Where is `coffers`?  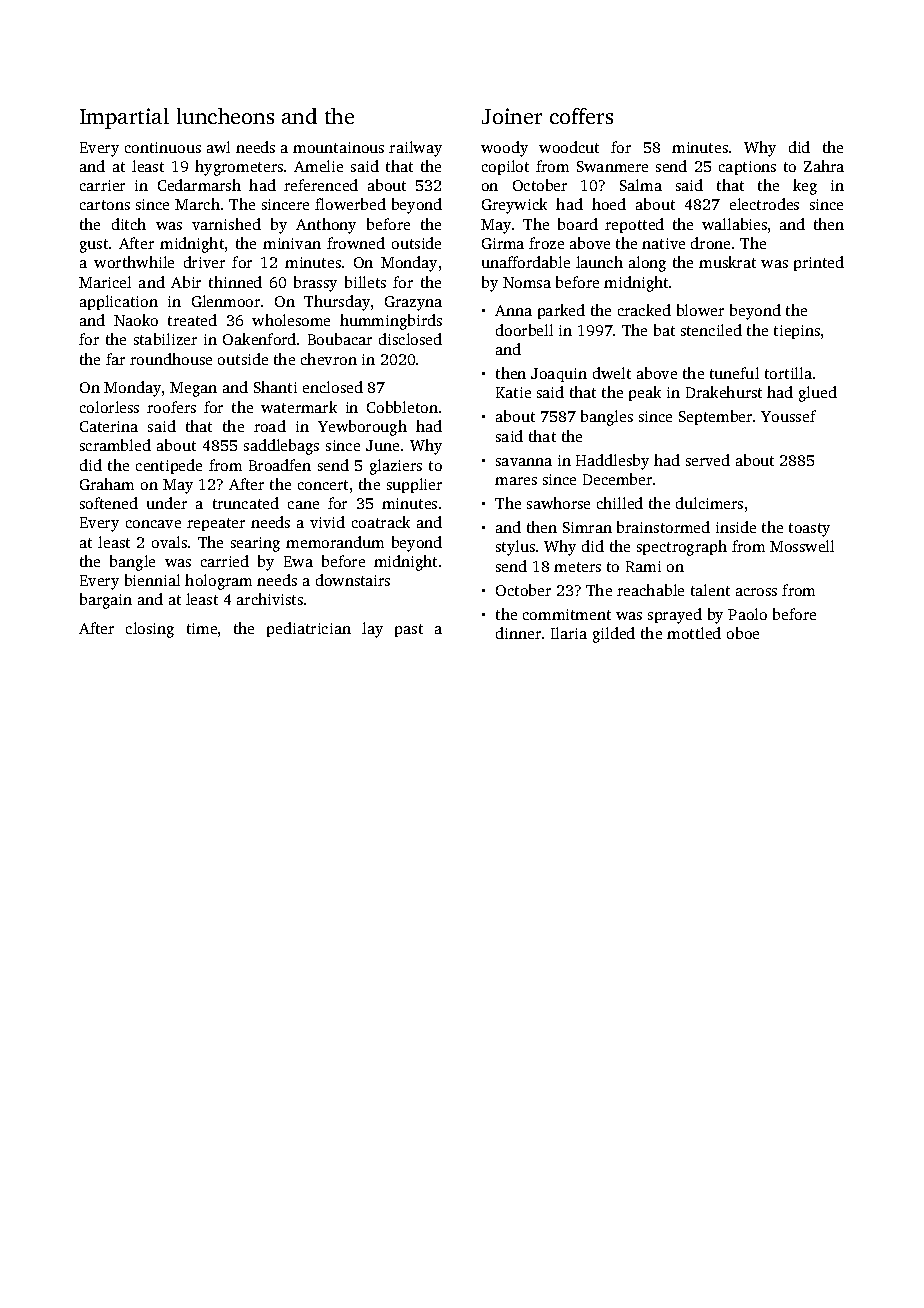
coffers is located at coordinates (581, 116).
